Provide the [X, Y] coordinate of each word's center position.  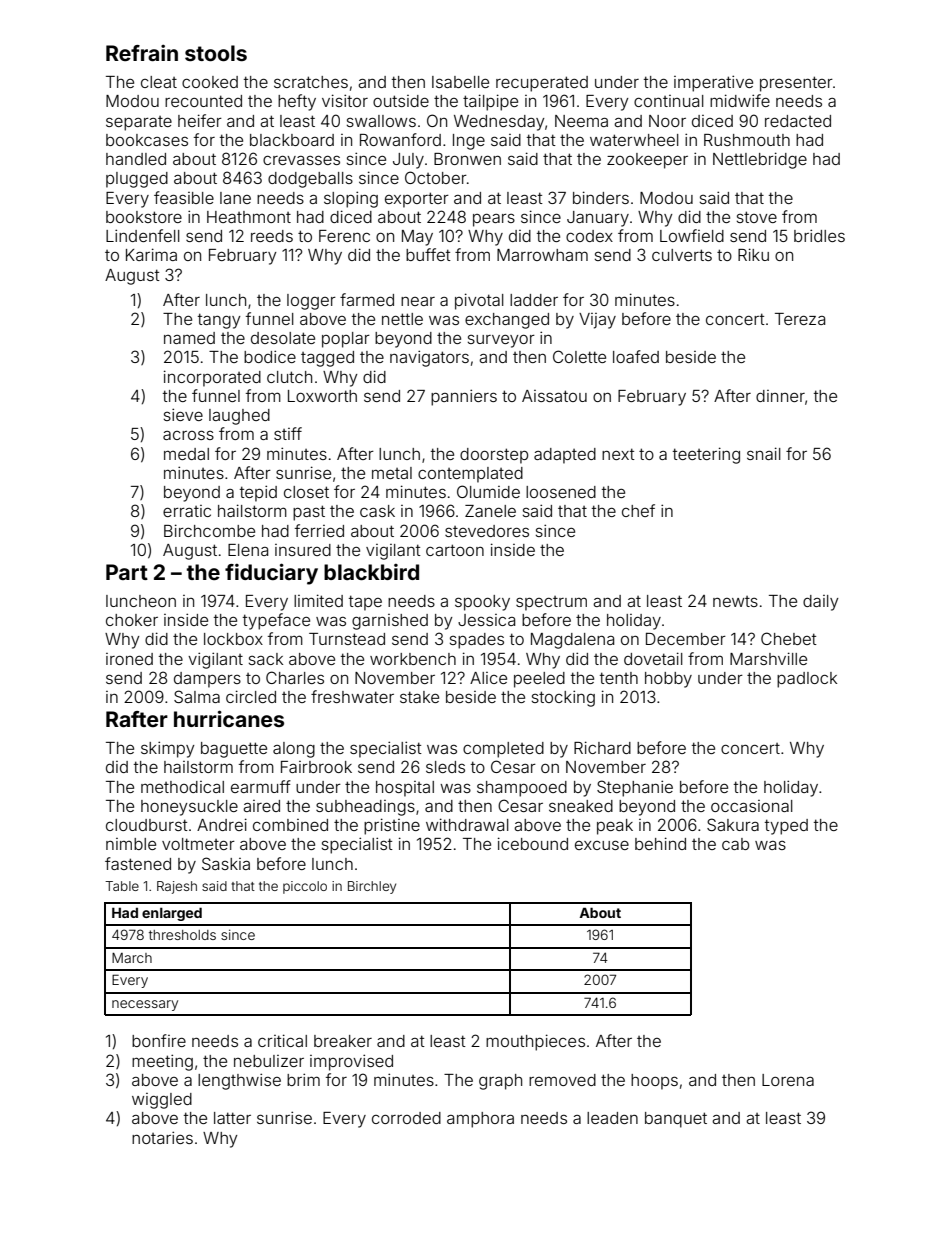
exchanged [507, 321]
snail [764, 453]
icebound [533, 843]
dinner [780, 396]
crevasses [301, 160]
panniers [464, 397]
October [436, 177]
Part [127, 572]
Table [122, 886]
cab [735, 844]
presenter [796, 84]
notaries [162, 1137]
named [189, 338]
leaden [612, 1118]
